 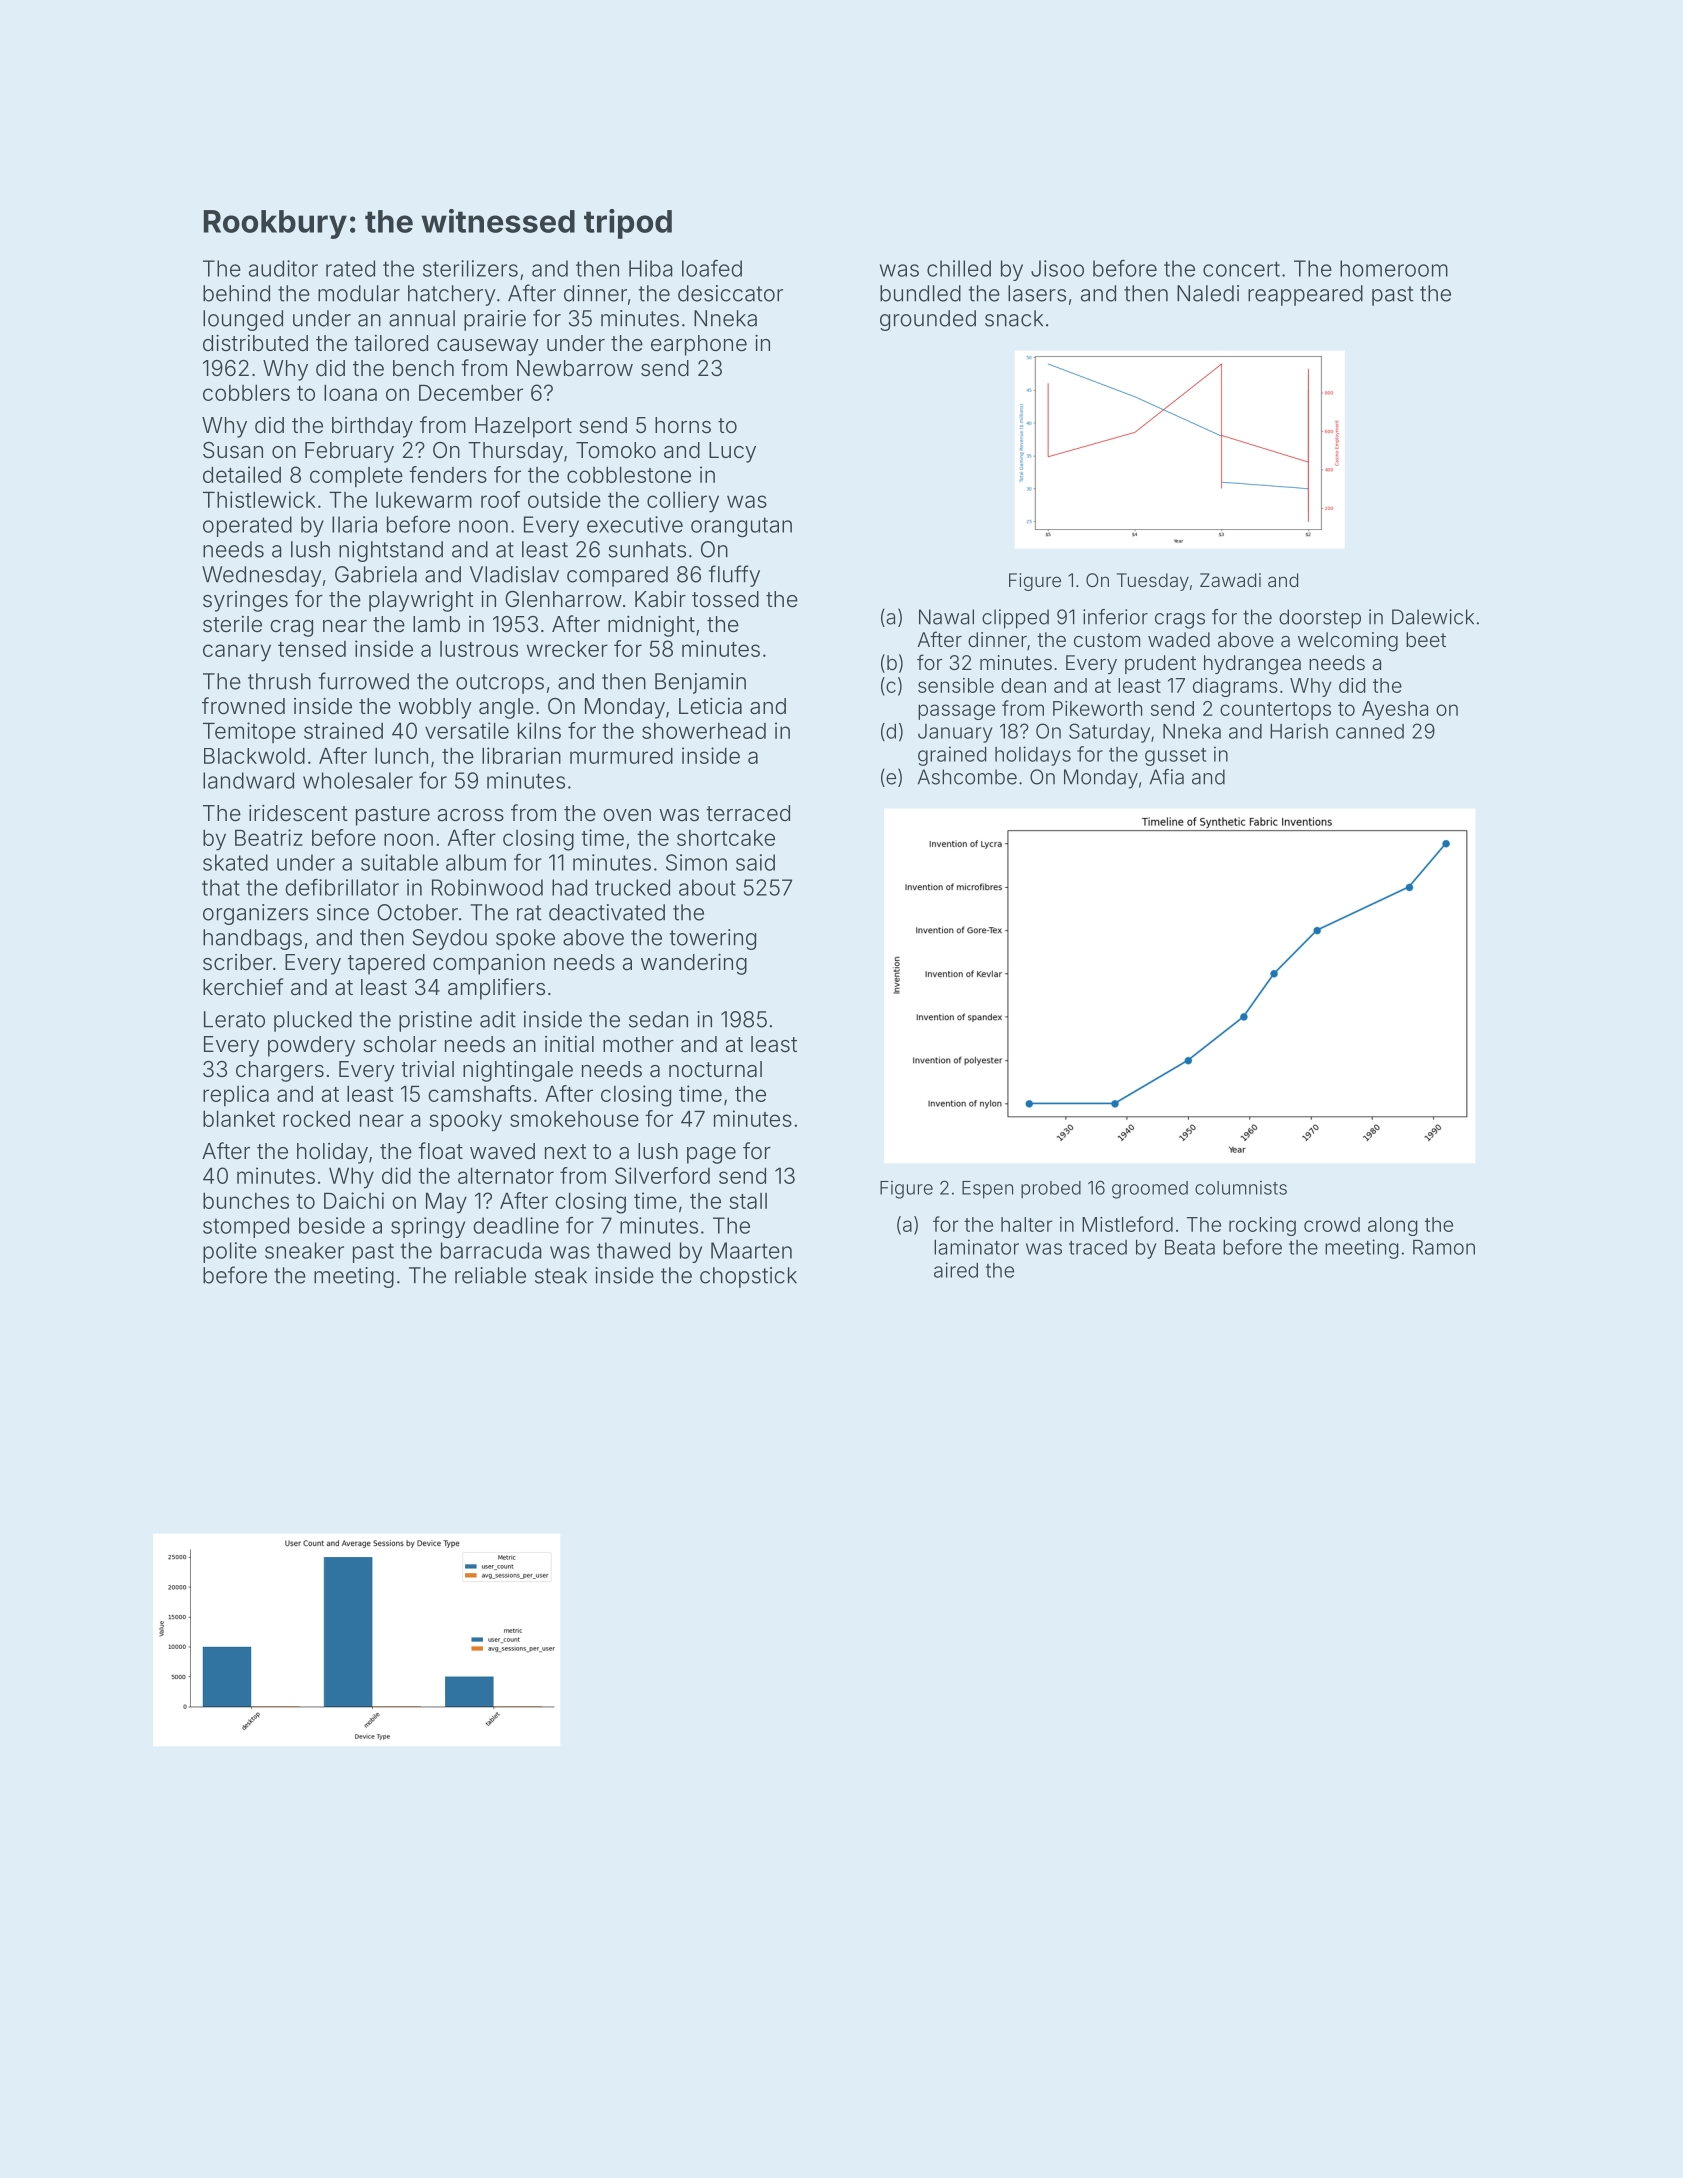 What do you see at coordinates (712, 268) in the screenshot?
I see `loafed` at bounding box center [712, 268].
